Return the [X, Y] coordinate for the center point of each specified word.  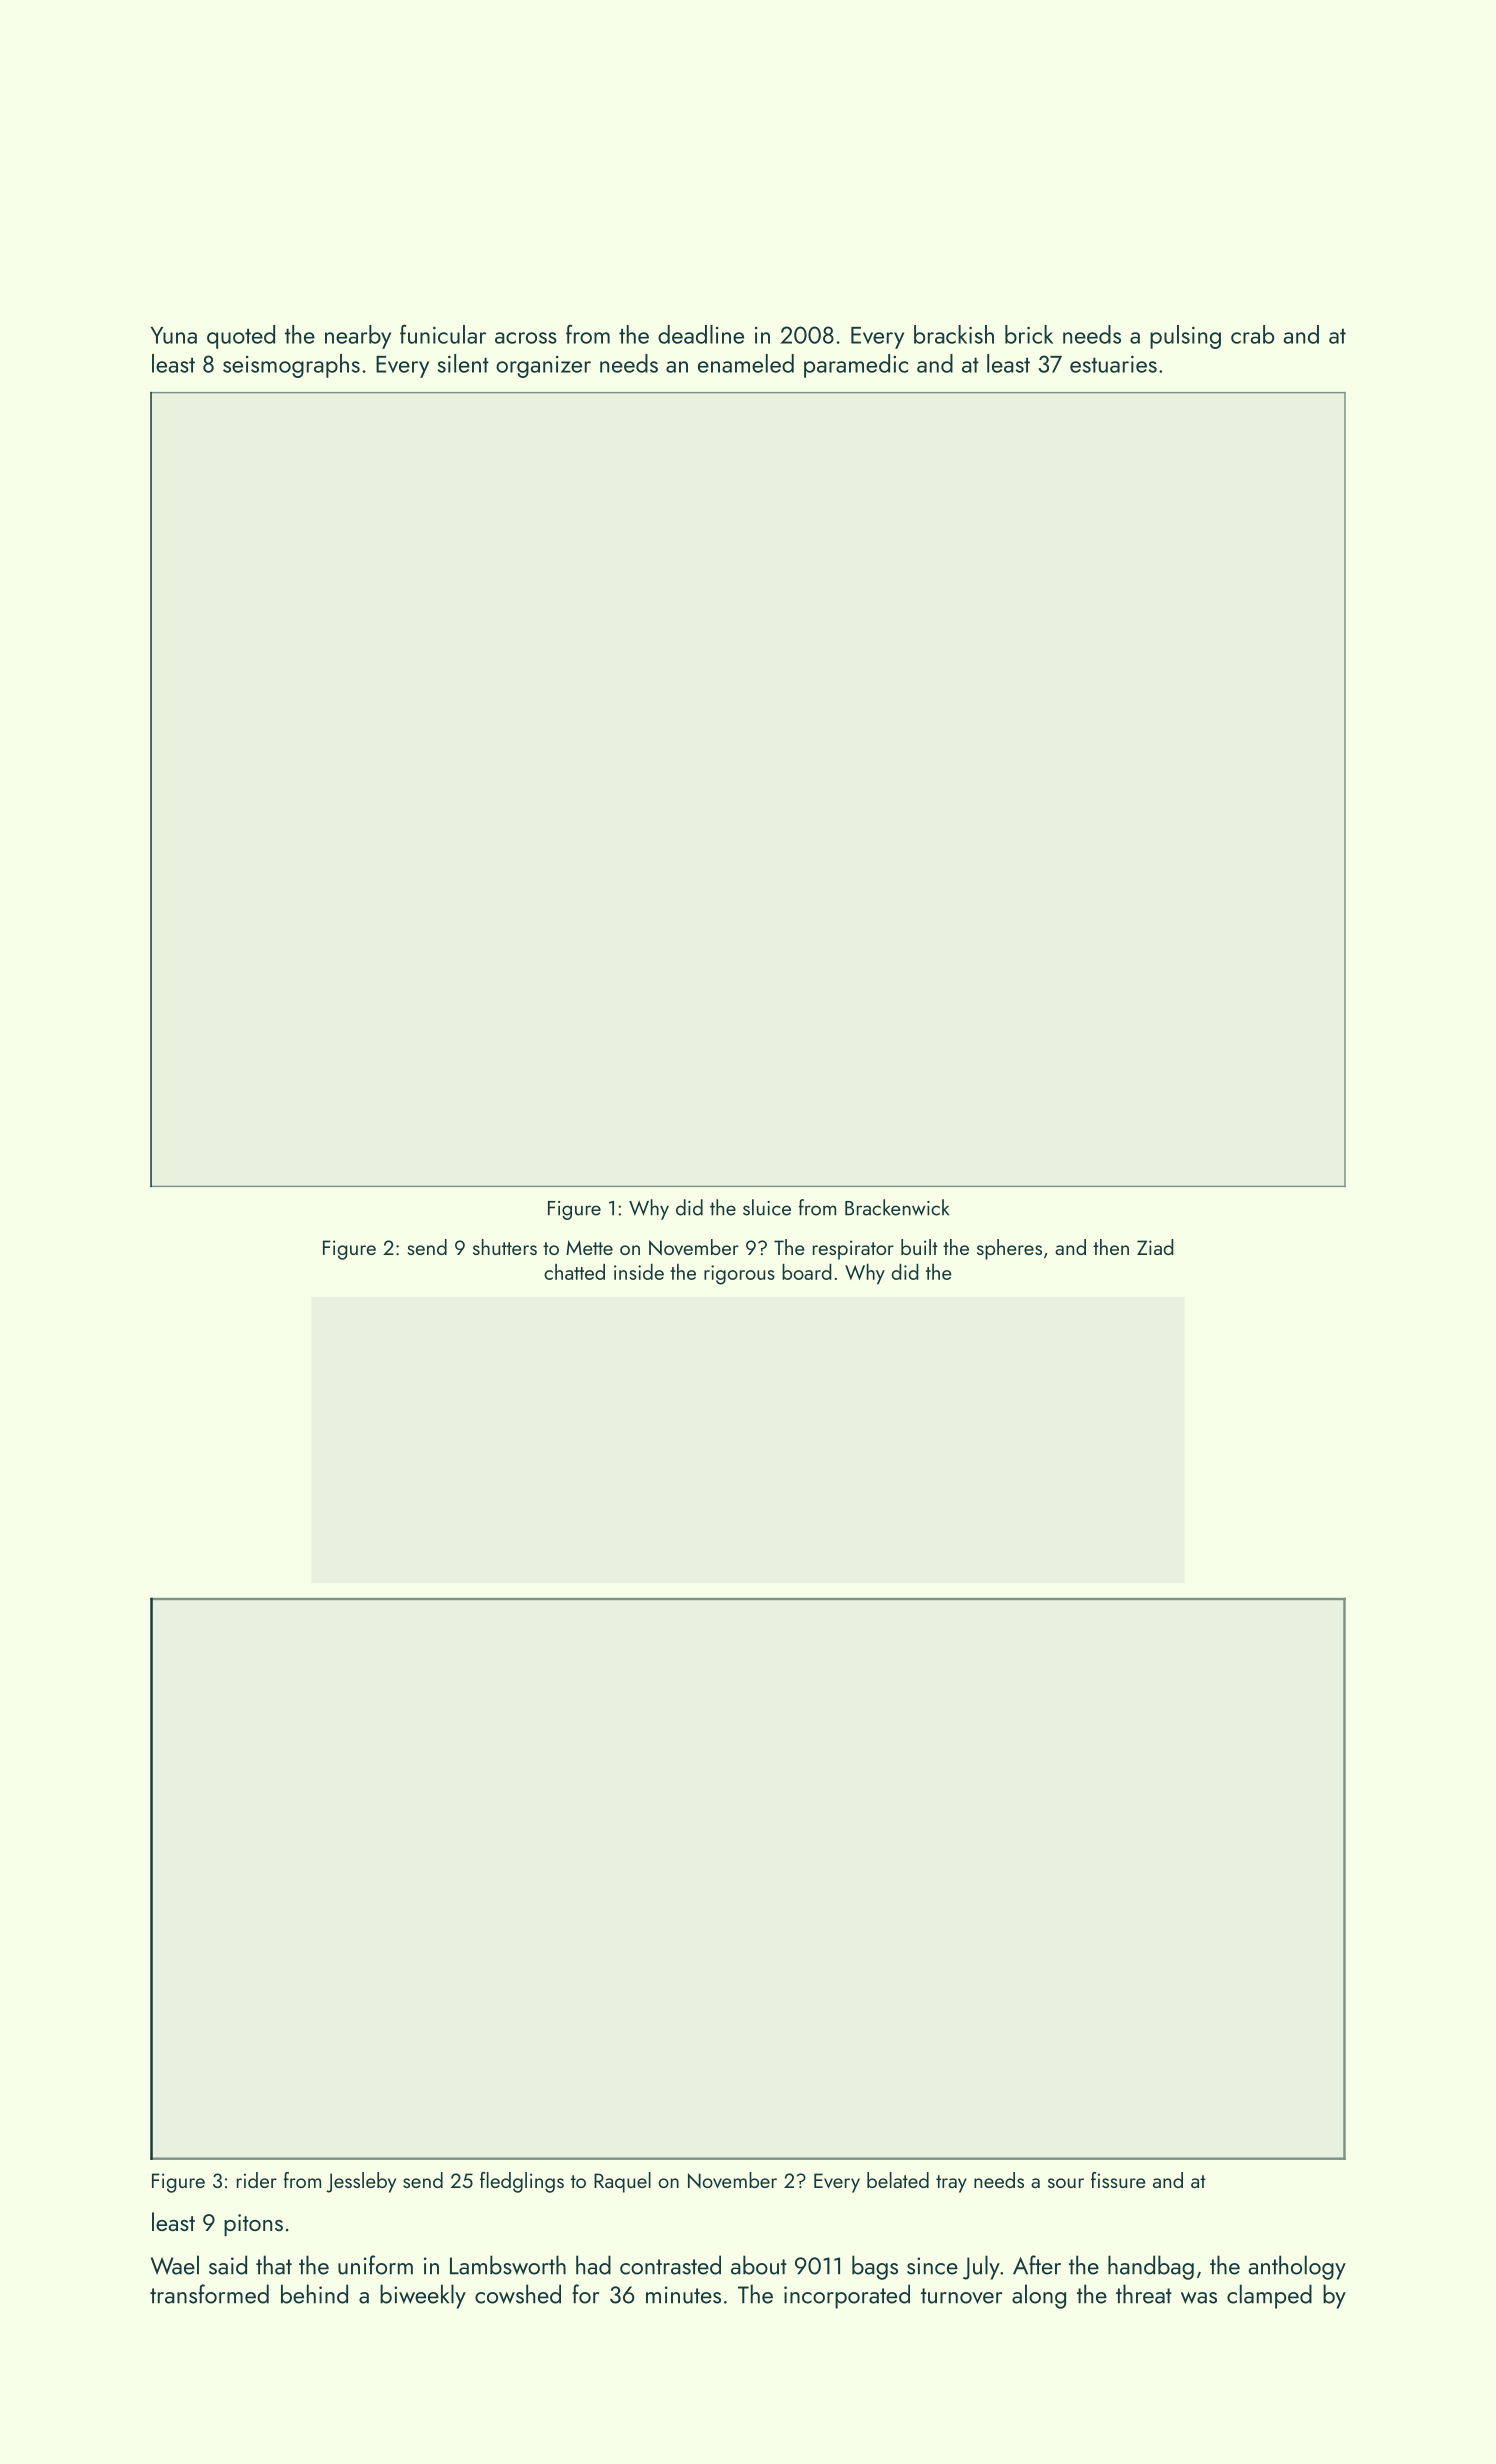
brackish [954, 334]
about [759, 2265]
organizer [543, 367]
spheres [1009, 1249]
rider [257, 2180]
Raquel [622, 2182]
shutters [505, 1247]
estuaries [1113, 364]
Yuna [174, 335]
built [919, 1247]
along [1039, 2296]
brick [1029, 334]
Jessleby [361, 2182]
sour [1066, 2183]
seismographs [291, 366]
